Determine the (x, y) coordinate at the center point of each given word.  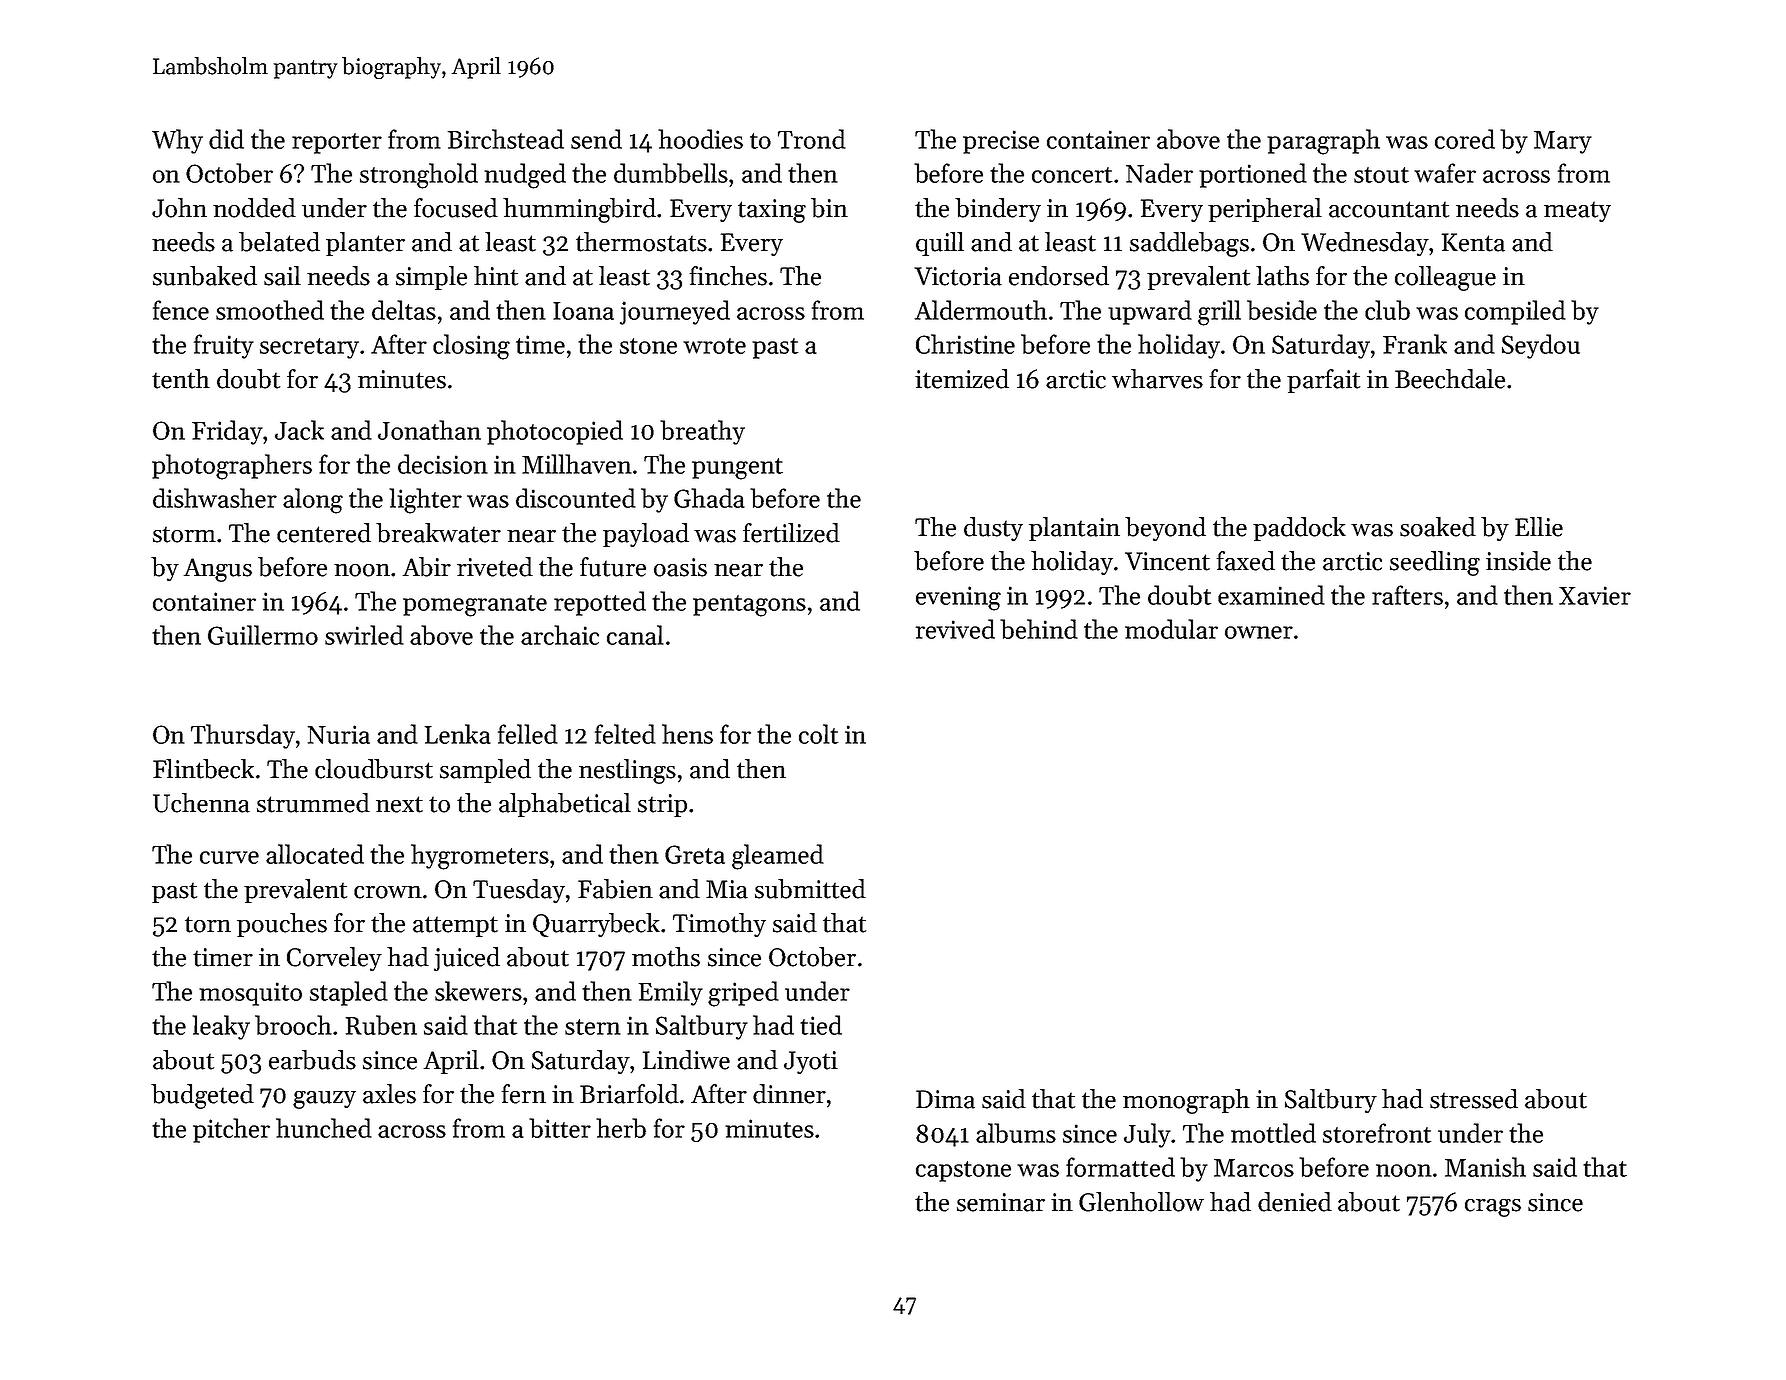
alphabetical (565, 805)
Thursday (243, 736)
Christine (965, 344)
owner (1259, 632)
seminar (1001, 1202)
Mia (727, 889)
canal (635, 635)
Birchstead (506, 139)
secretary (309, 348)
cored (1465, 139)
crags (1493, 1208)
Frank (1415, 344)
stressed (1474, 1099)
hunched (324, 1128)
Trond (812, 139)
